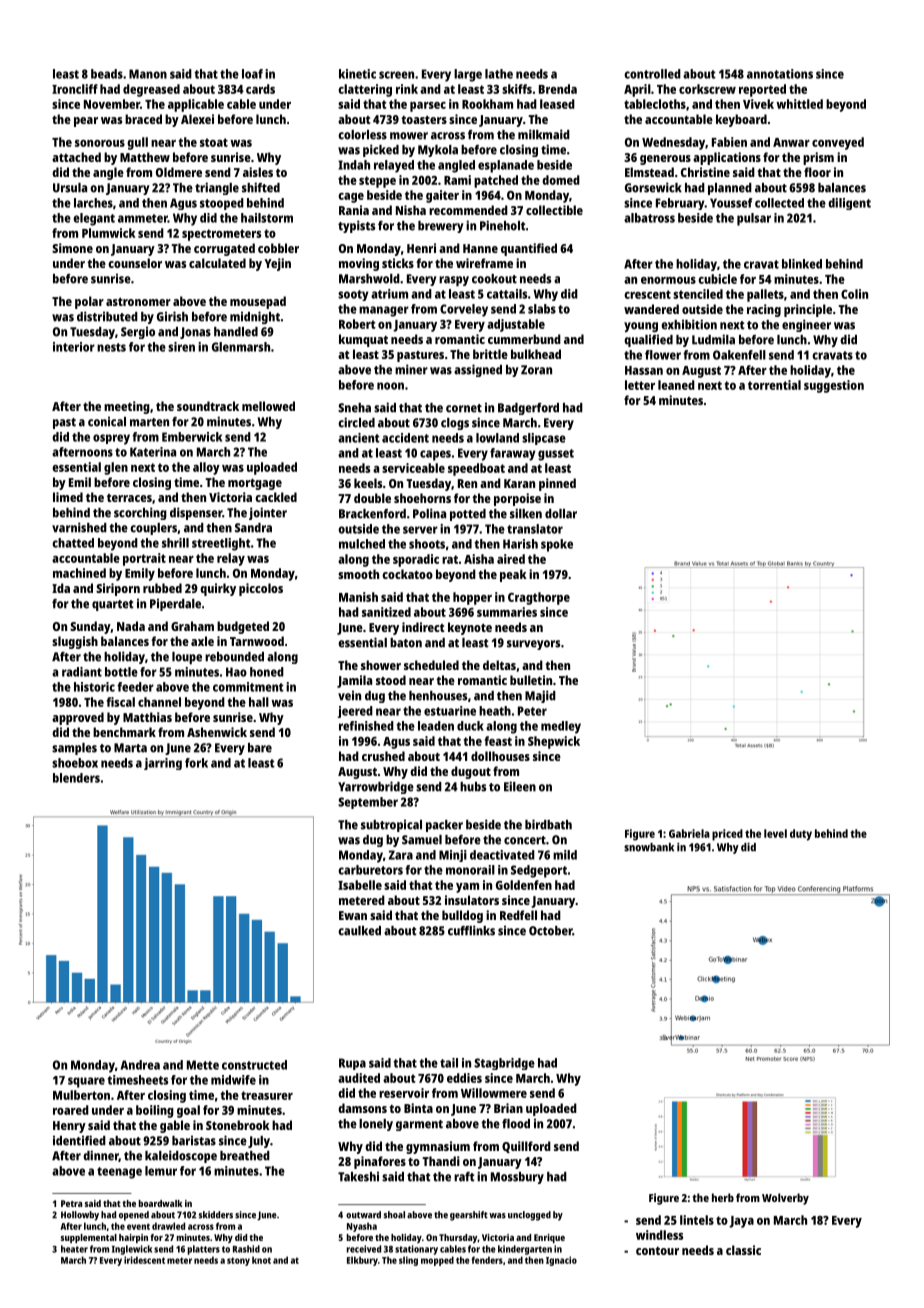 This page has width=924, height=1308. What do you see at coordinates (380, 1162) in the page?
I see `pinafores` at bounding box center [380, 1162].
